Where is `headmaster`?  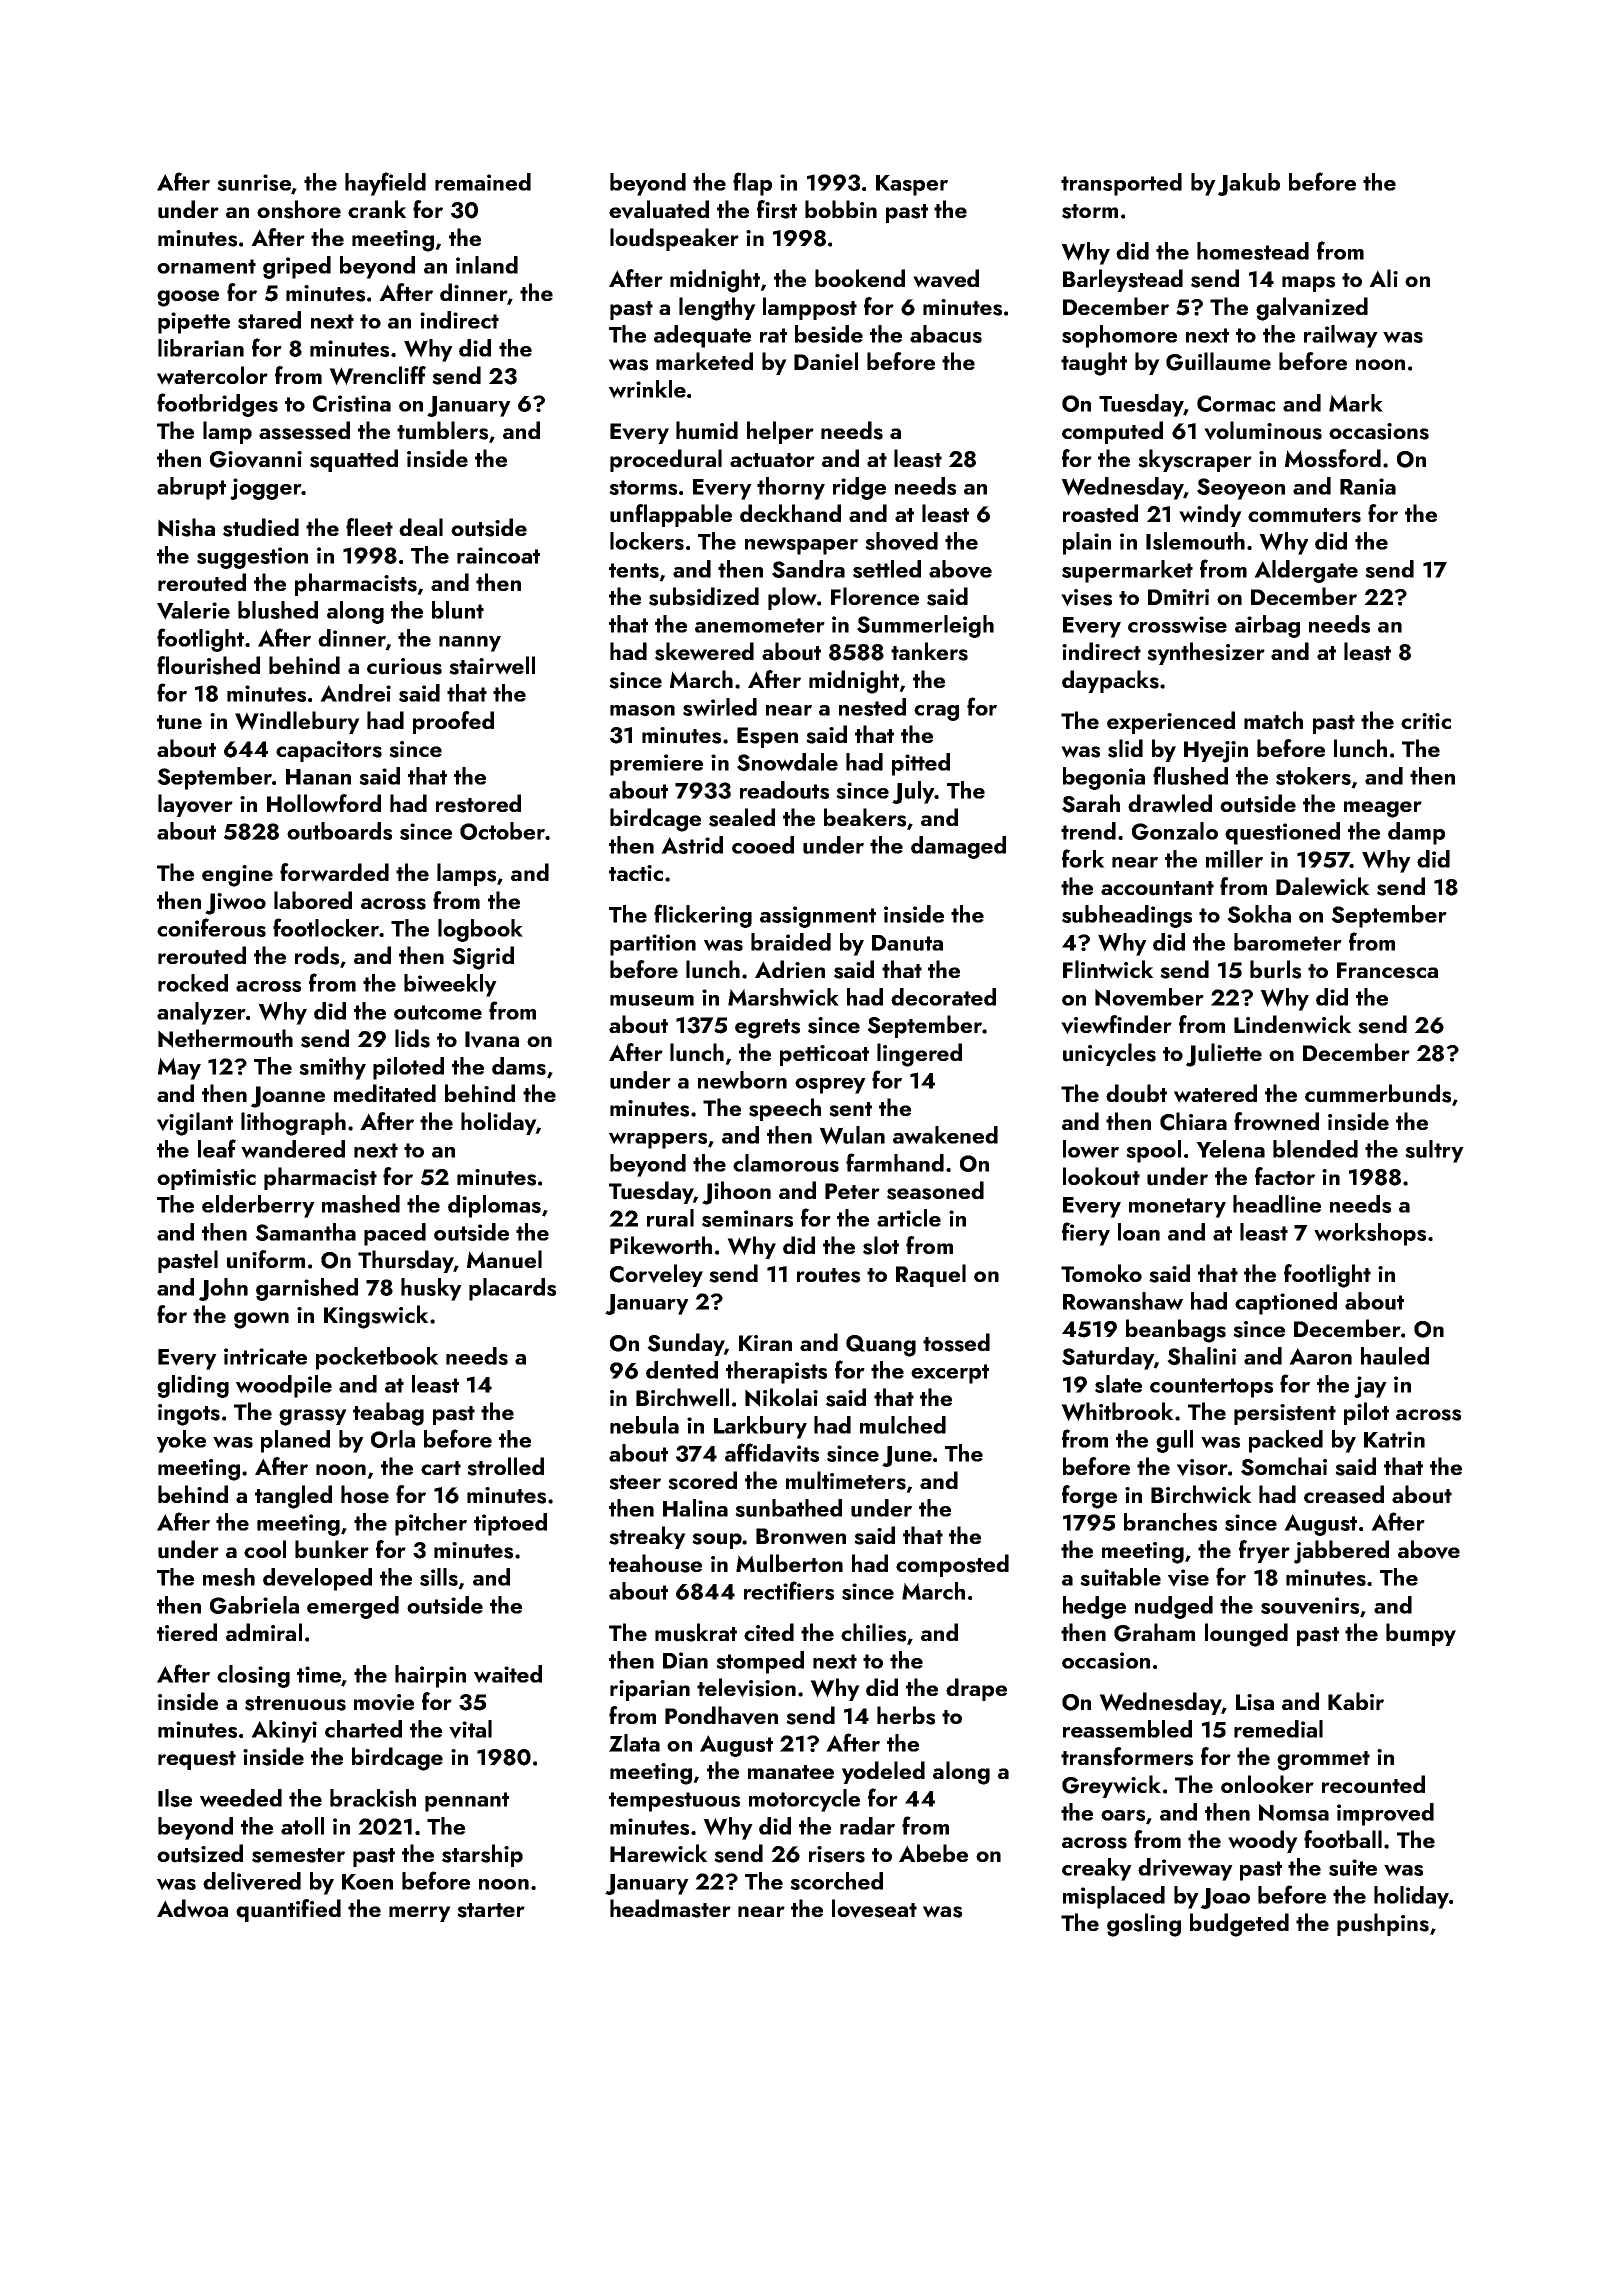
headmaster is located at coordinates (670, 1908).
